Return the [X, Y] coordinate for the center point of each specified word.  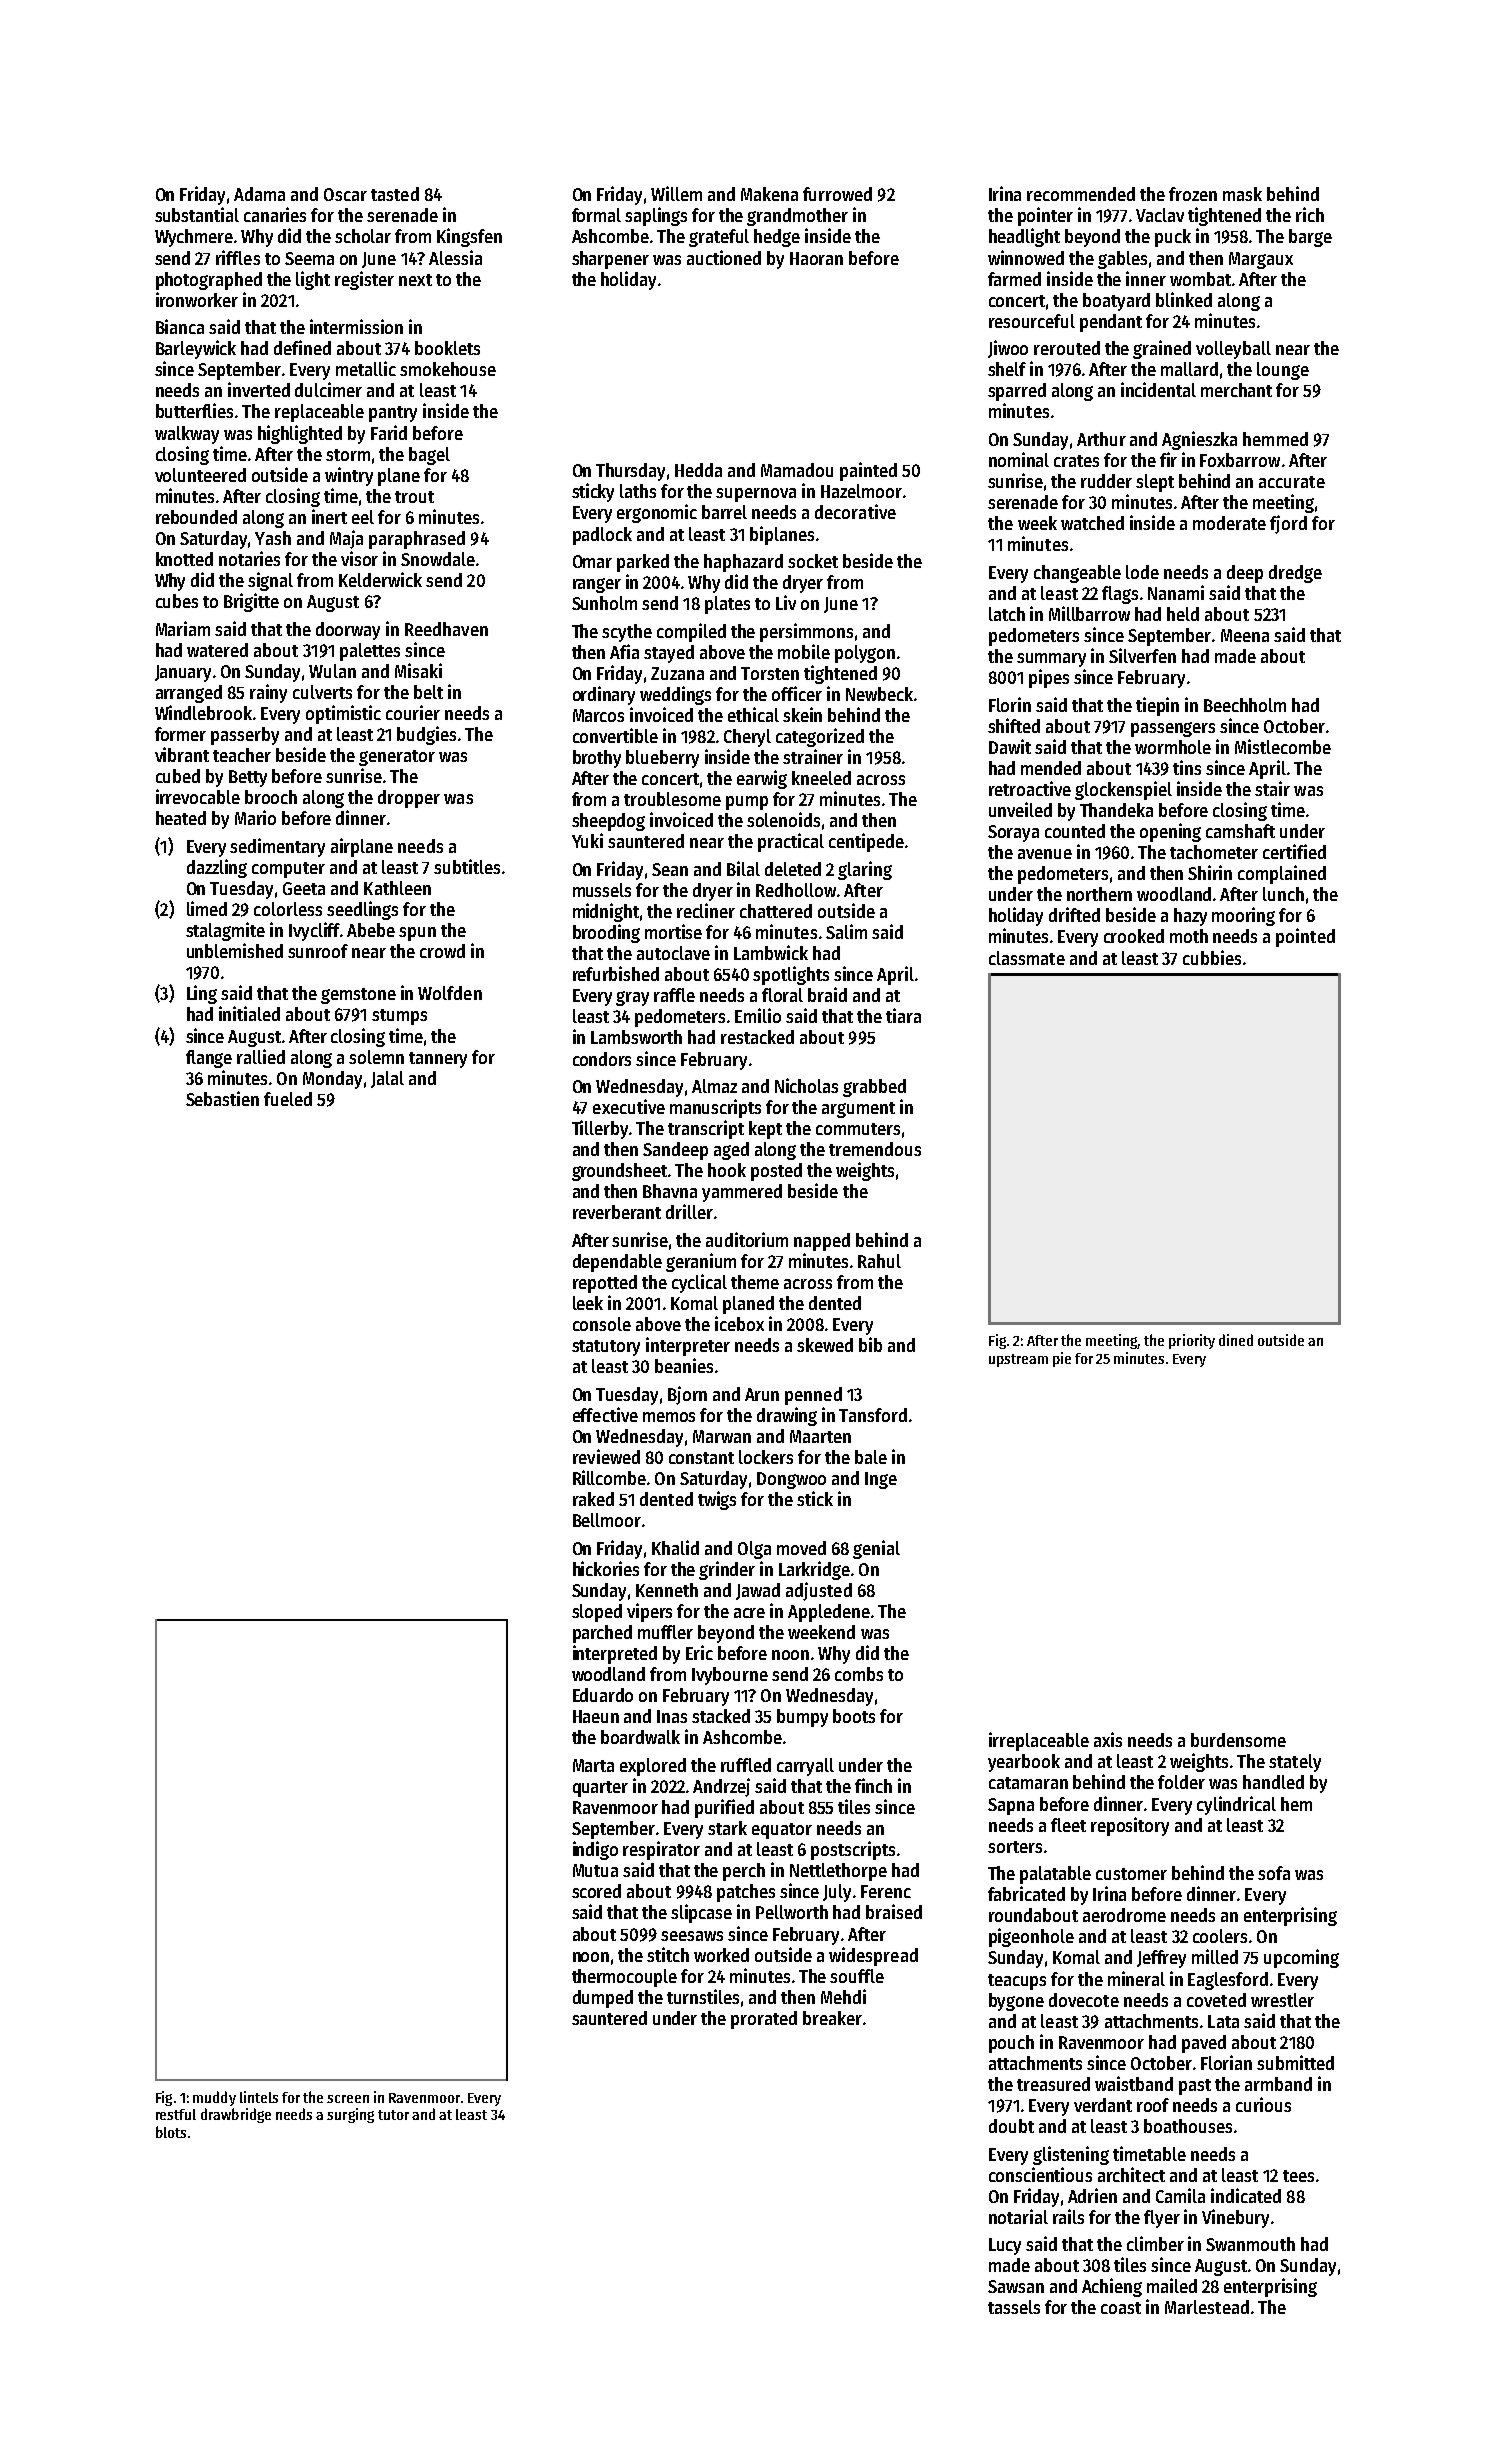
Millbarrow [1089, 613]
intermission [356, 326]
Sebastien [222, 1098]
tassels [1014, 2307]
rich [1310, 214]
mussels [602, 890]
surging [350, 2115]
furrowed [837, 194]
